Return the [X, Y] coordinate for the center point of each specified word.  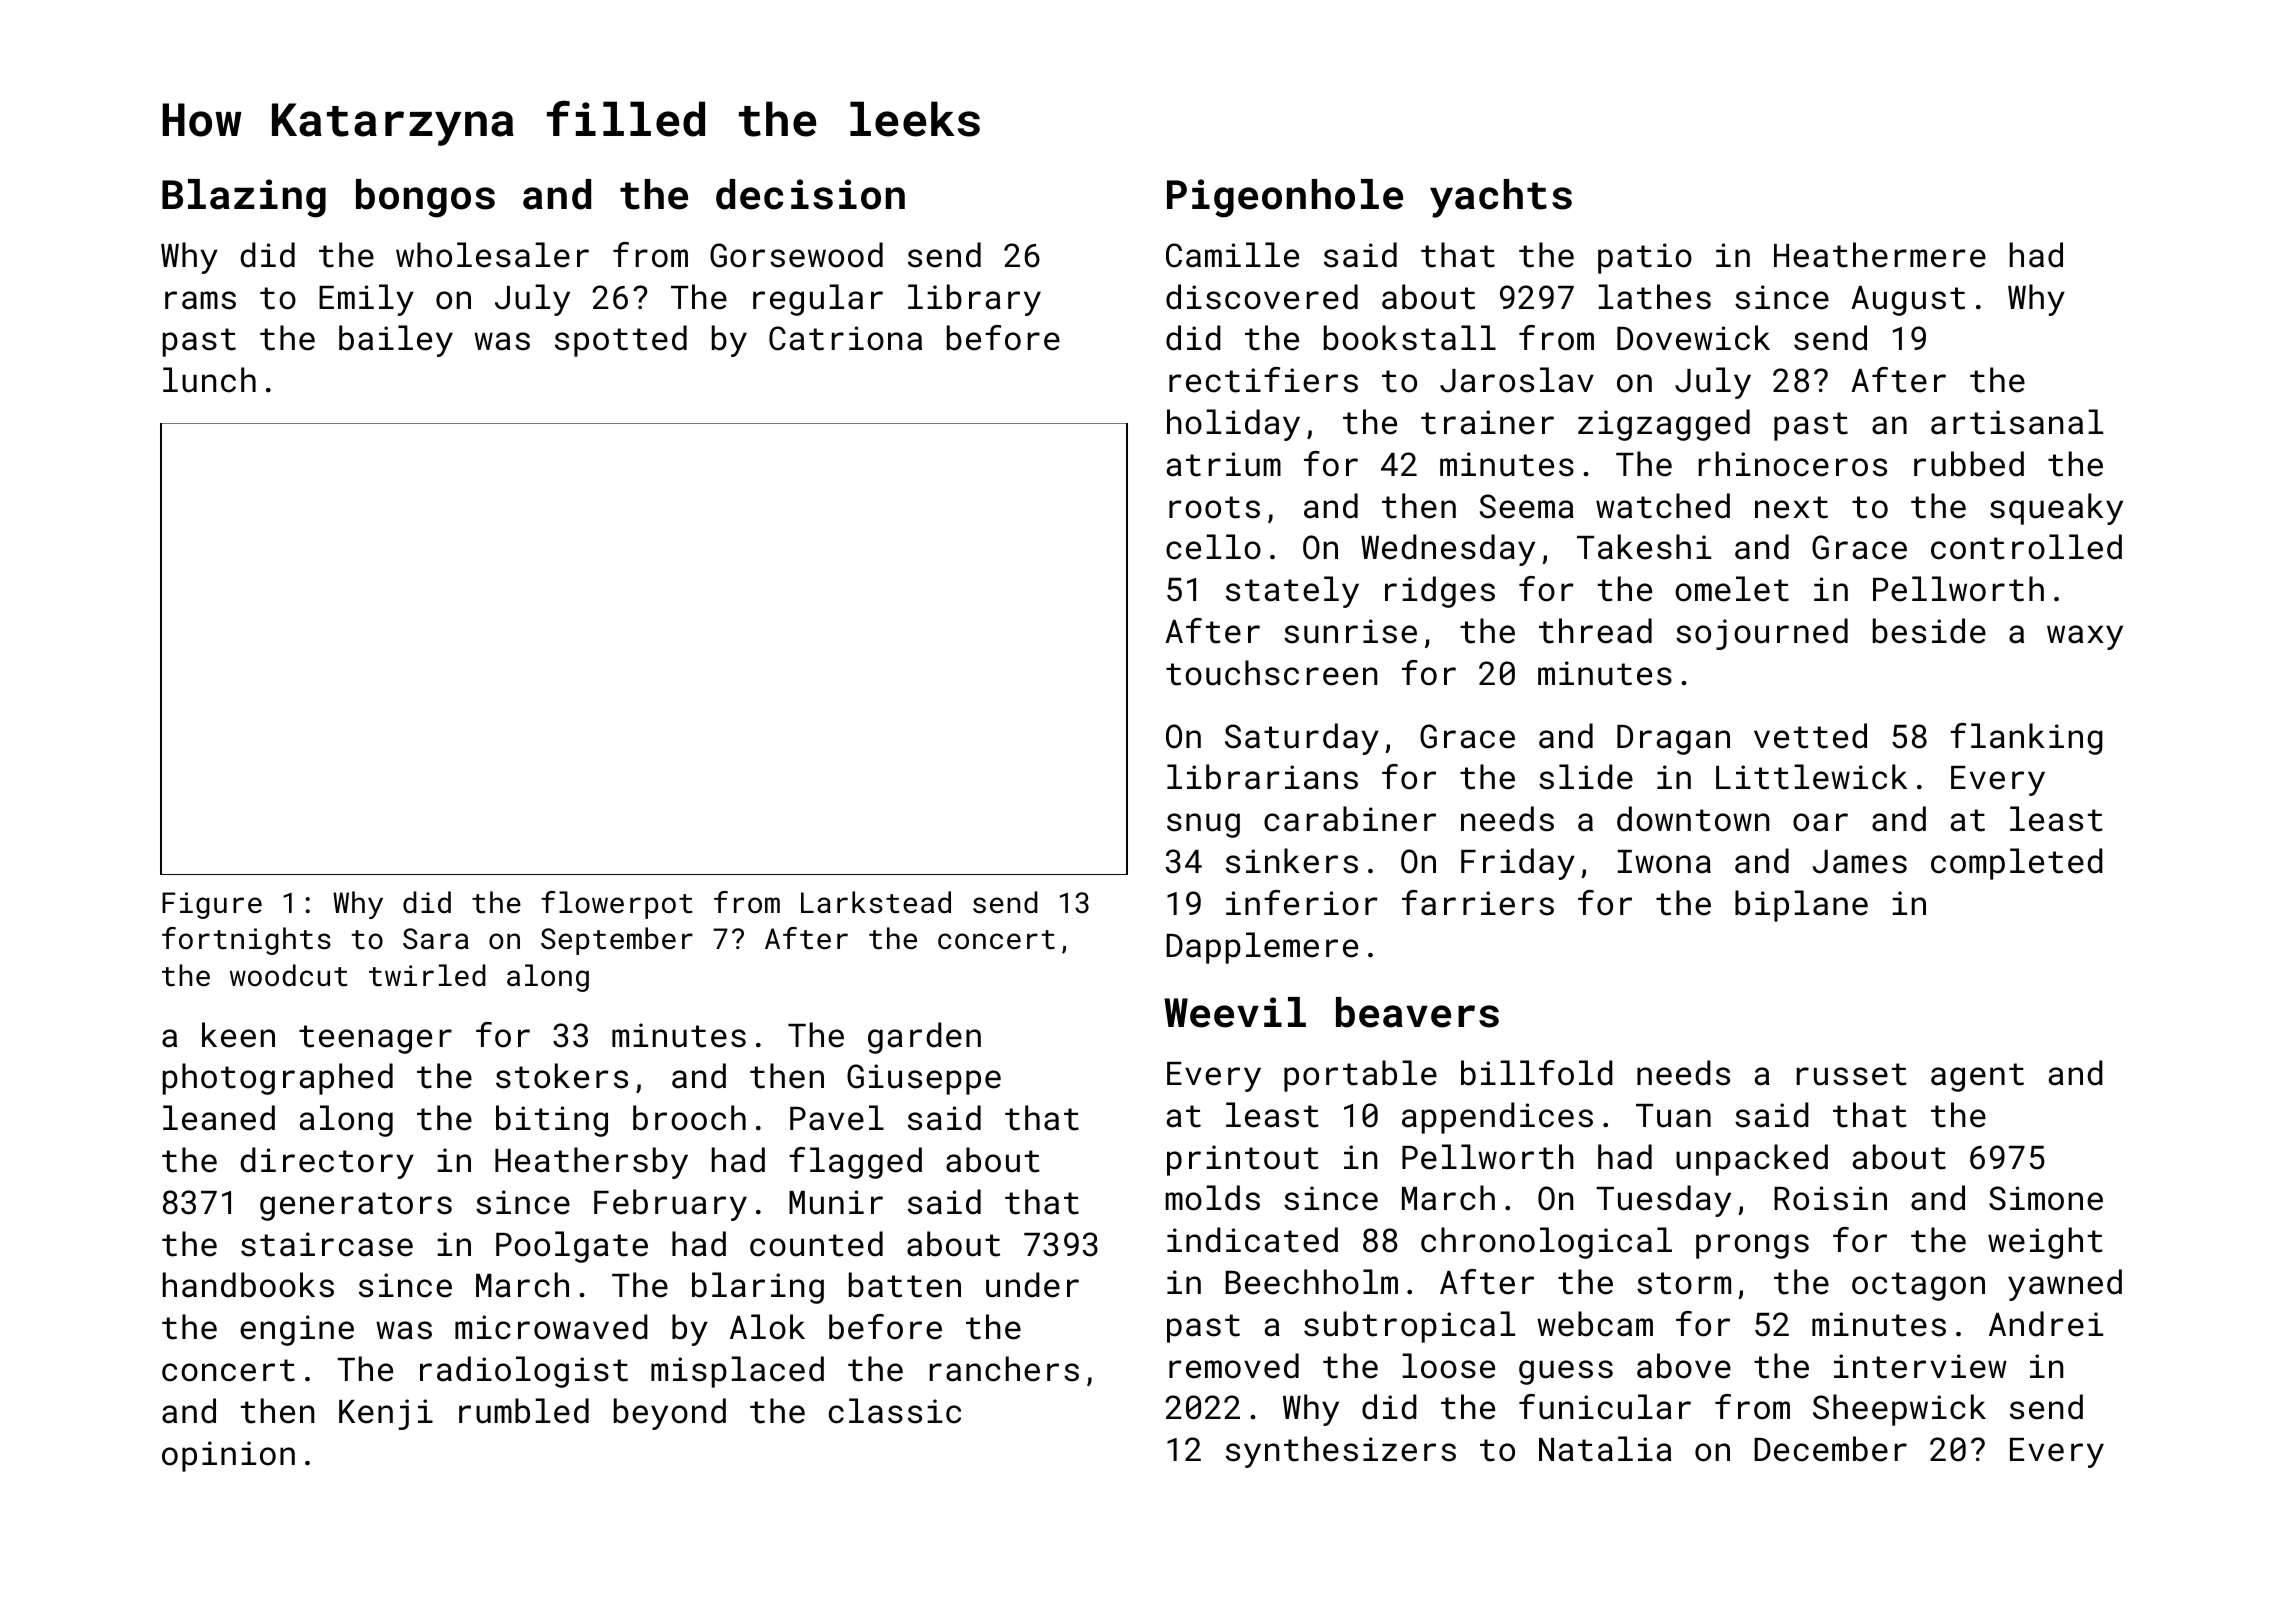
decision [810, 194]
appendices [1497, 1118]
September [617, 941]
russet [1852, 1074]
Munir [836, 1202]
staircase [327, 1244]
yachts [1501, 198]
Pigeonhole [1285, 198]
